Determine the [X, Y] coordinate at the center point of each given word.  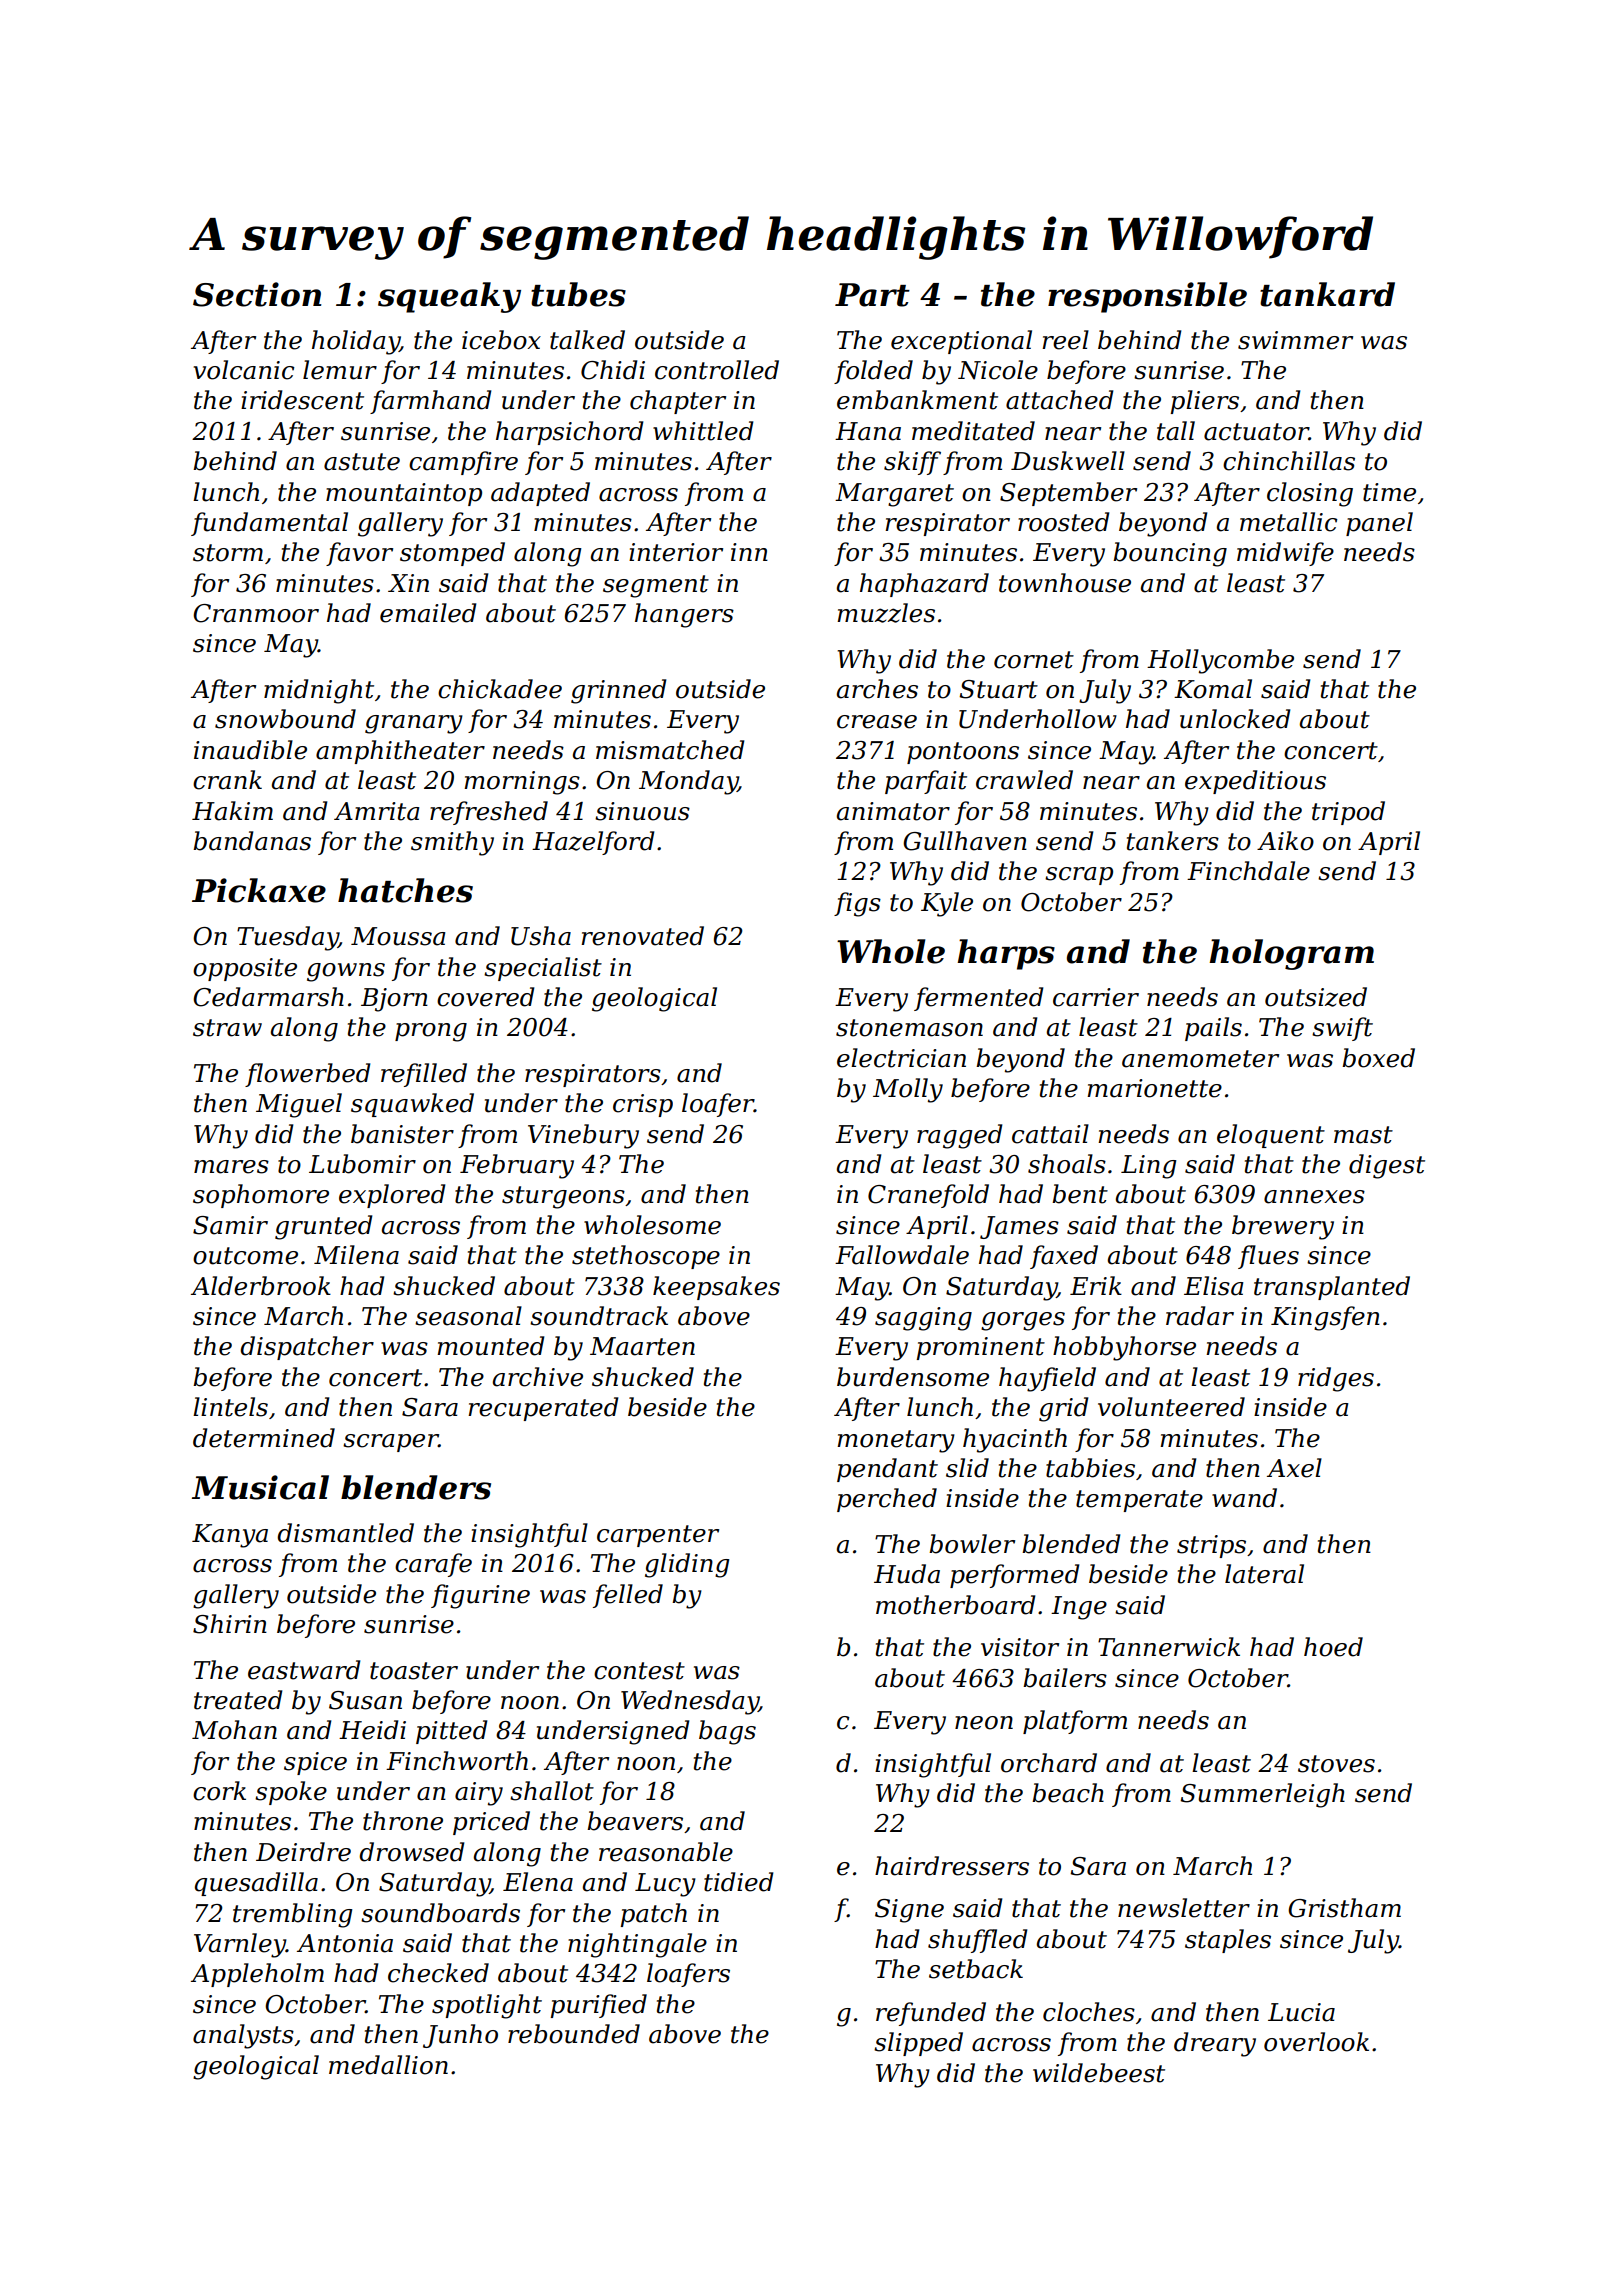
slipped [918, 2044]
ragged [959, 1136]
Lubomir [362, 1164]
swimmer [1295, 340]
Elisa [1214, 1286]
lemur [340, 370]
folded [873, 372]
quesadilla [256, 1884]
